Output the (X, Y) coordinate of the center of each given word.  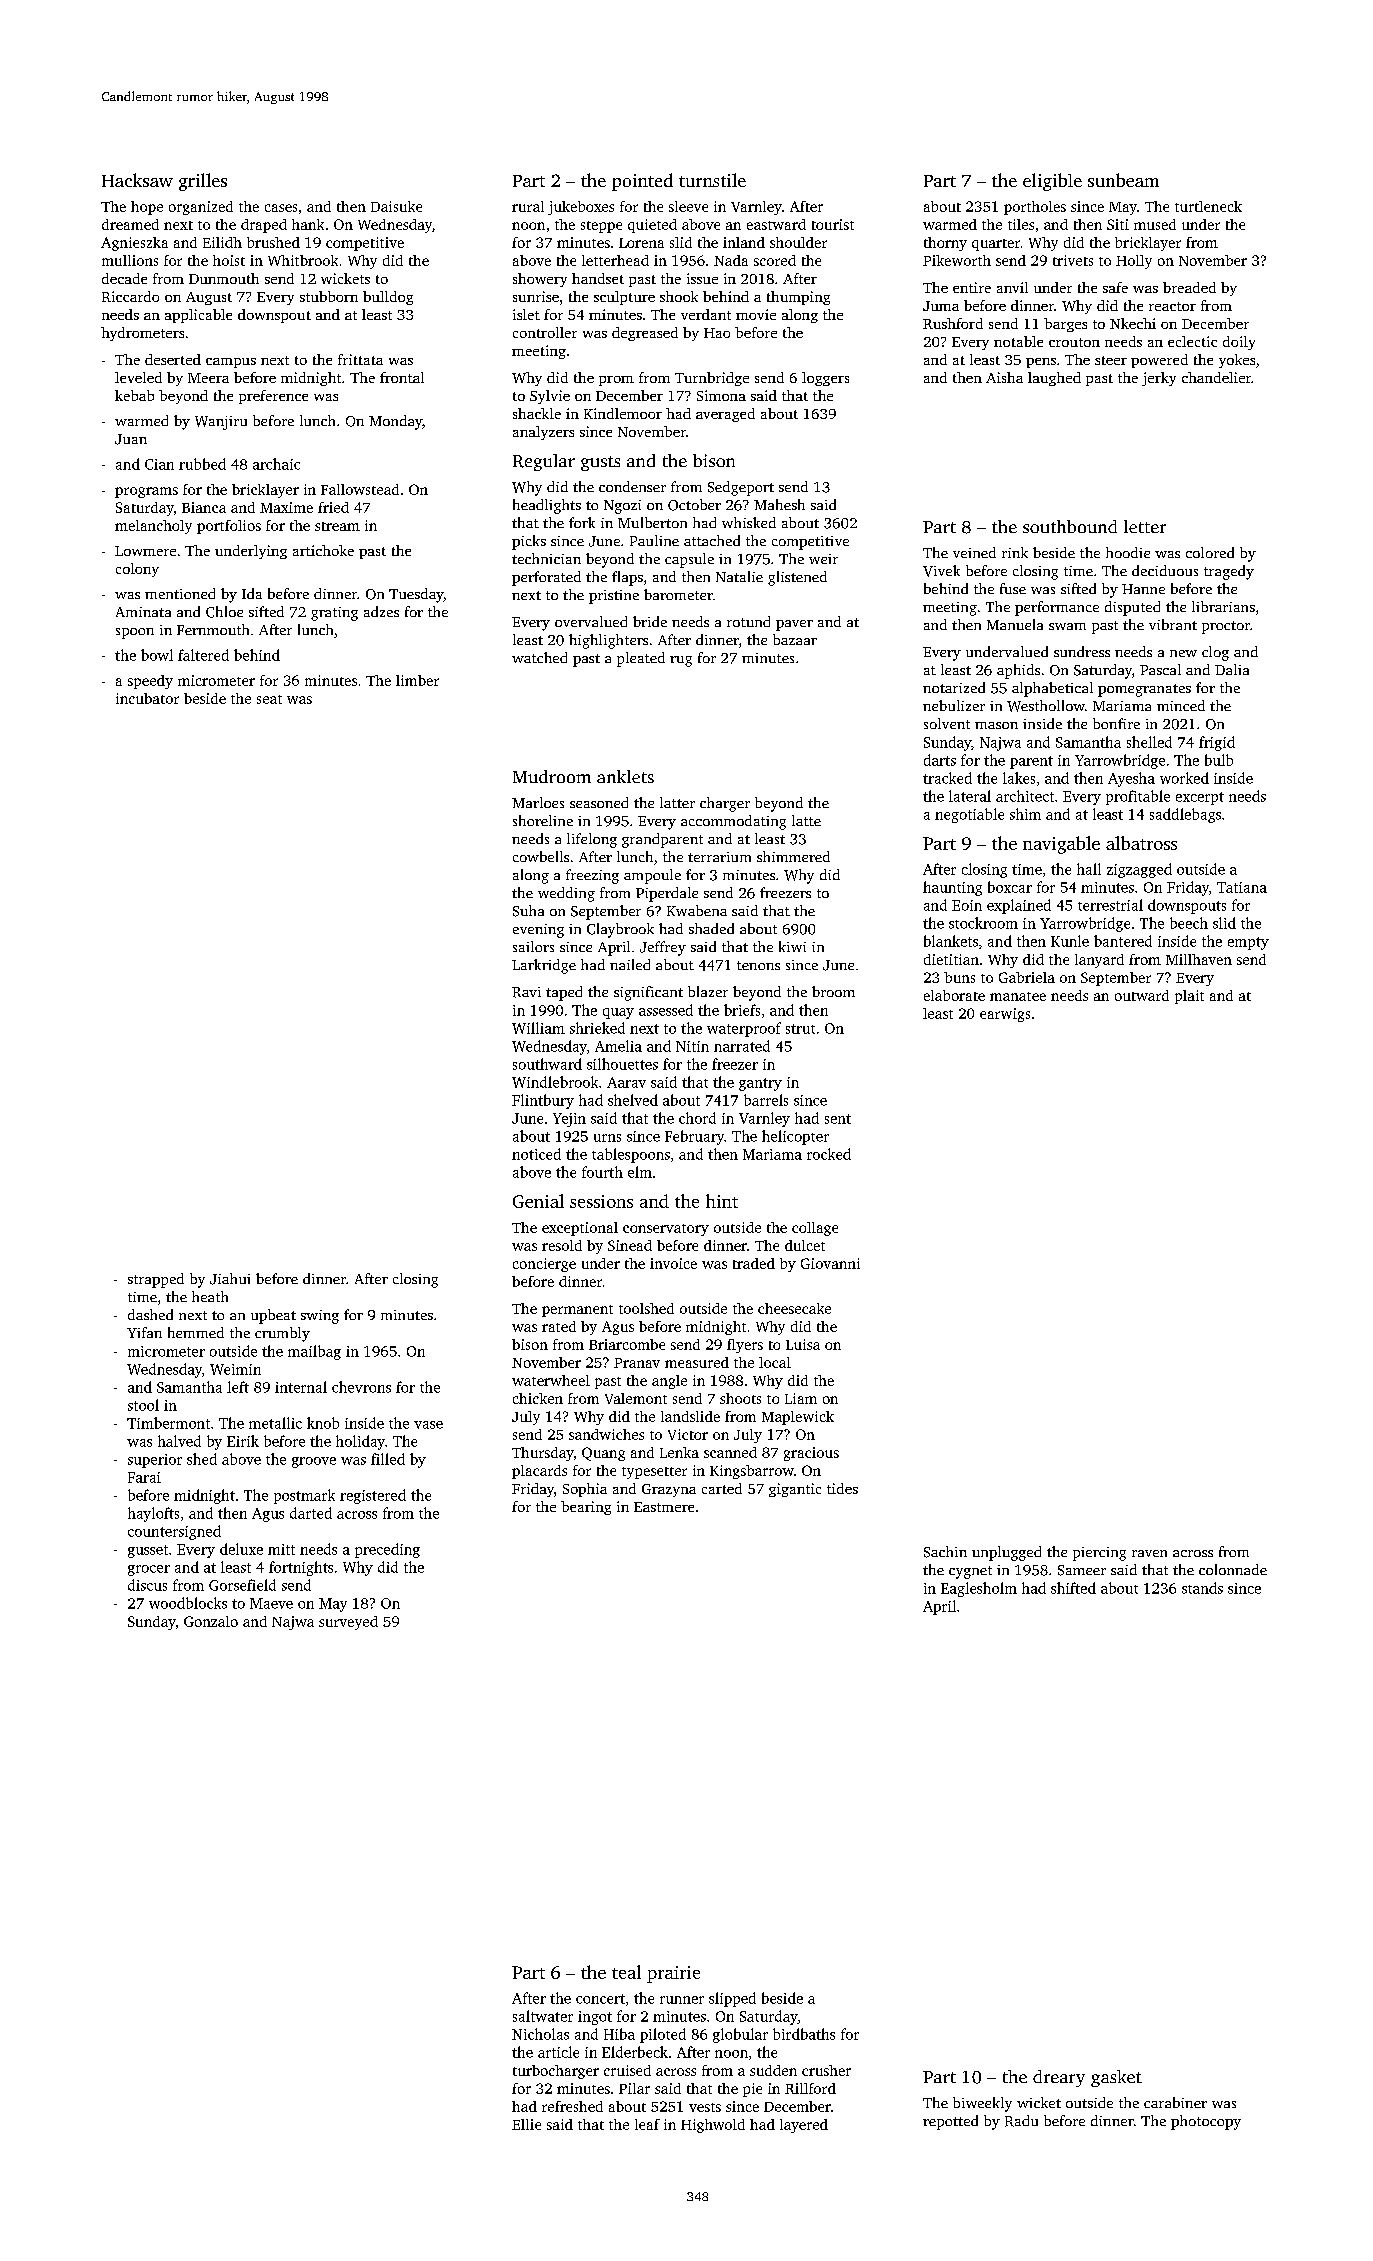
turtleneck (1208, 206)
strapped (156, 1280)
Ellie (526, 2124)
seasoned (599, 802)
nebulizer (954, 705)
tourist (833, 224)
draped (264, 226)
